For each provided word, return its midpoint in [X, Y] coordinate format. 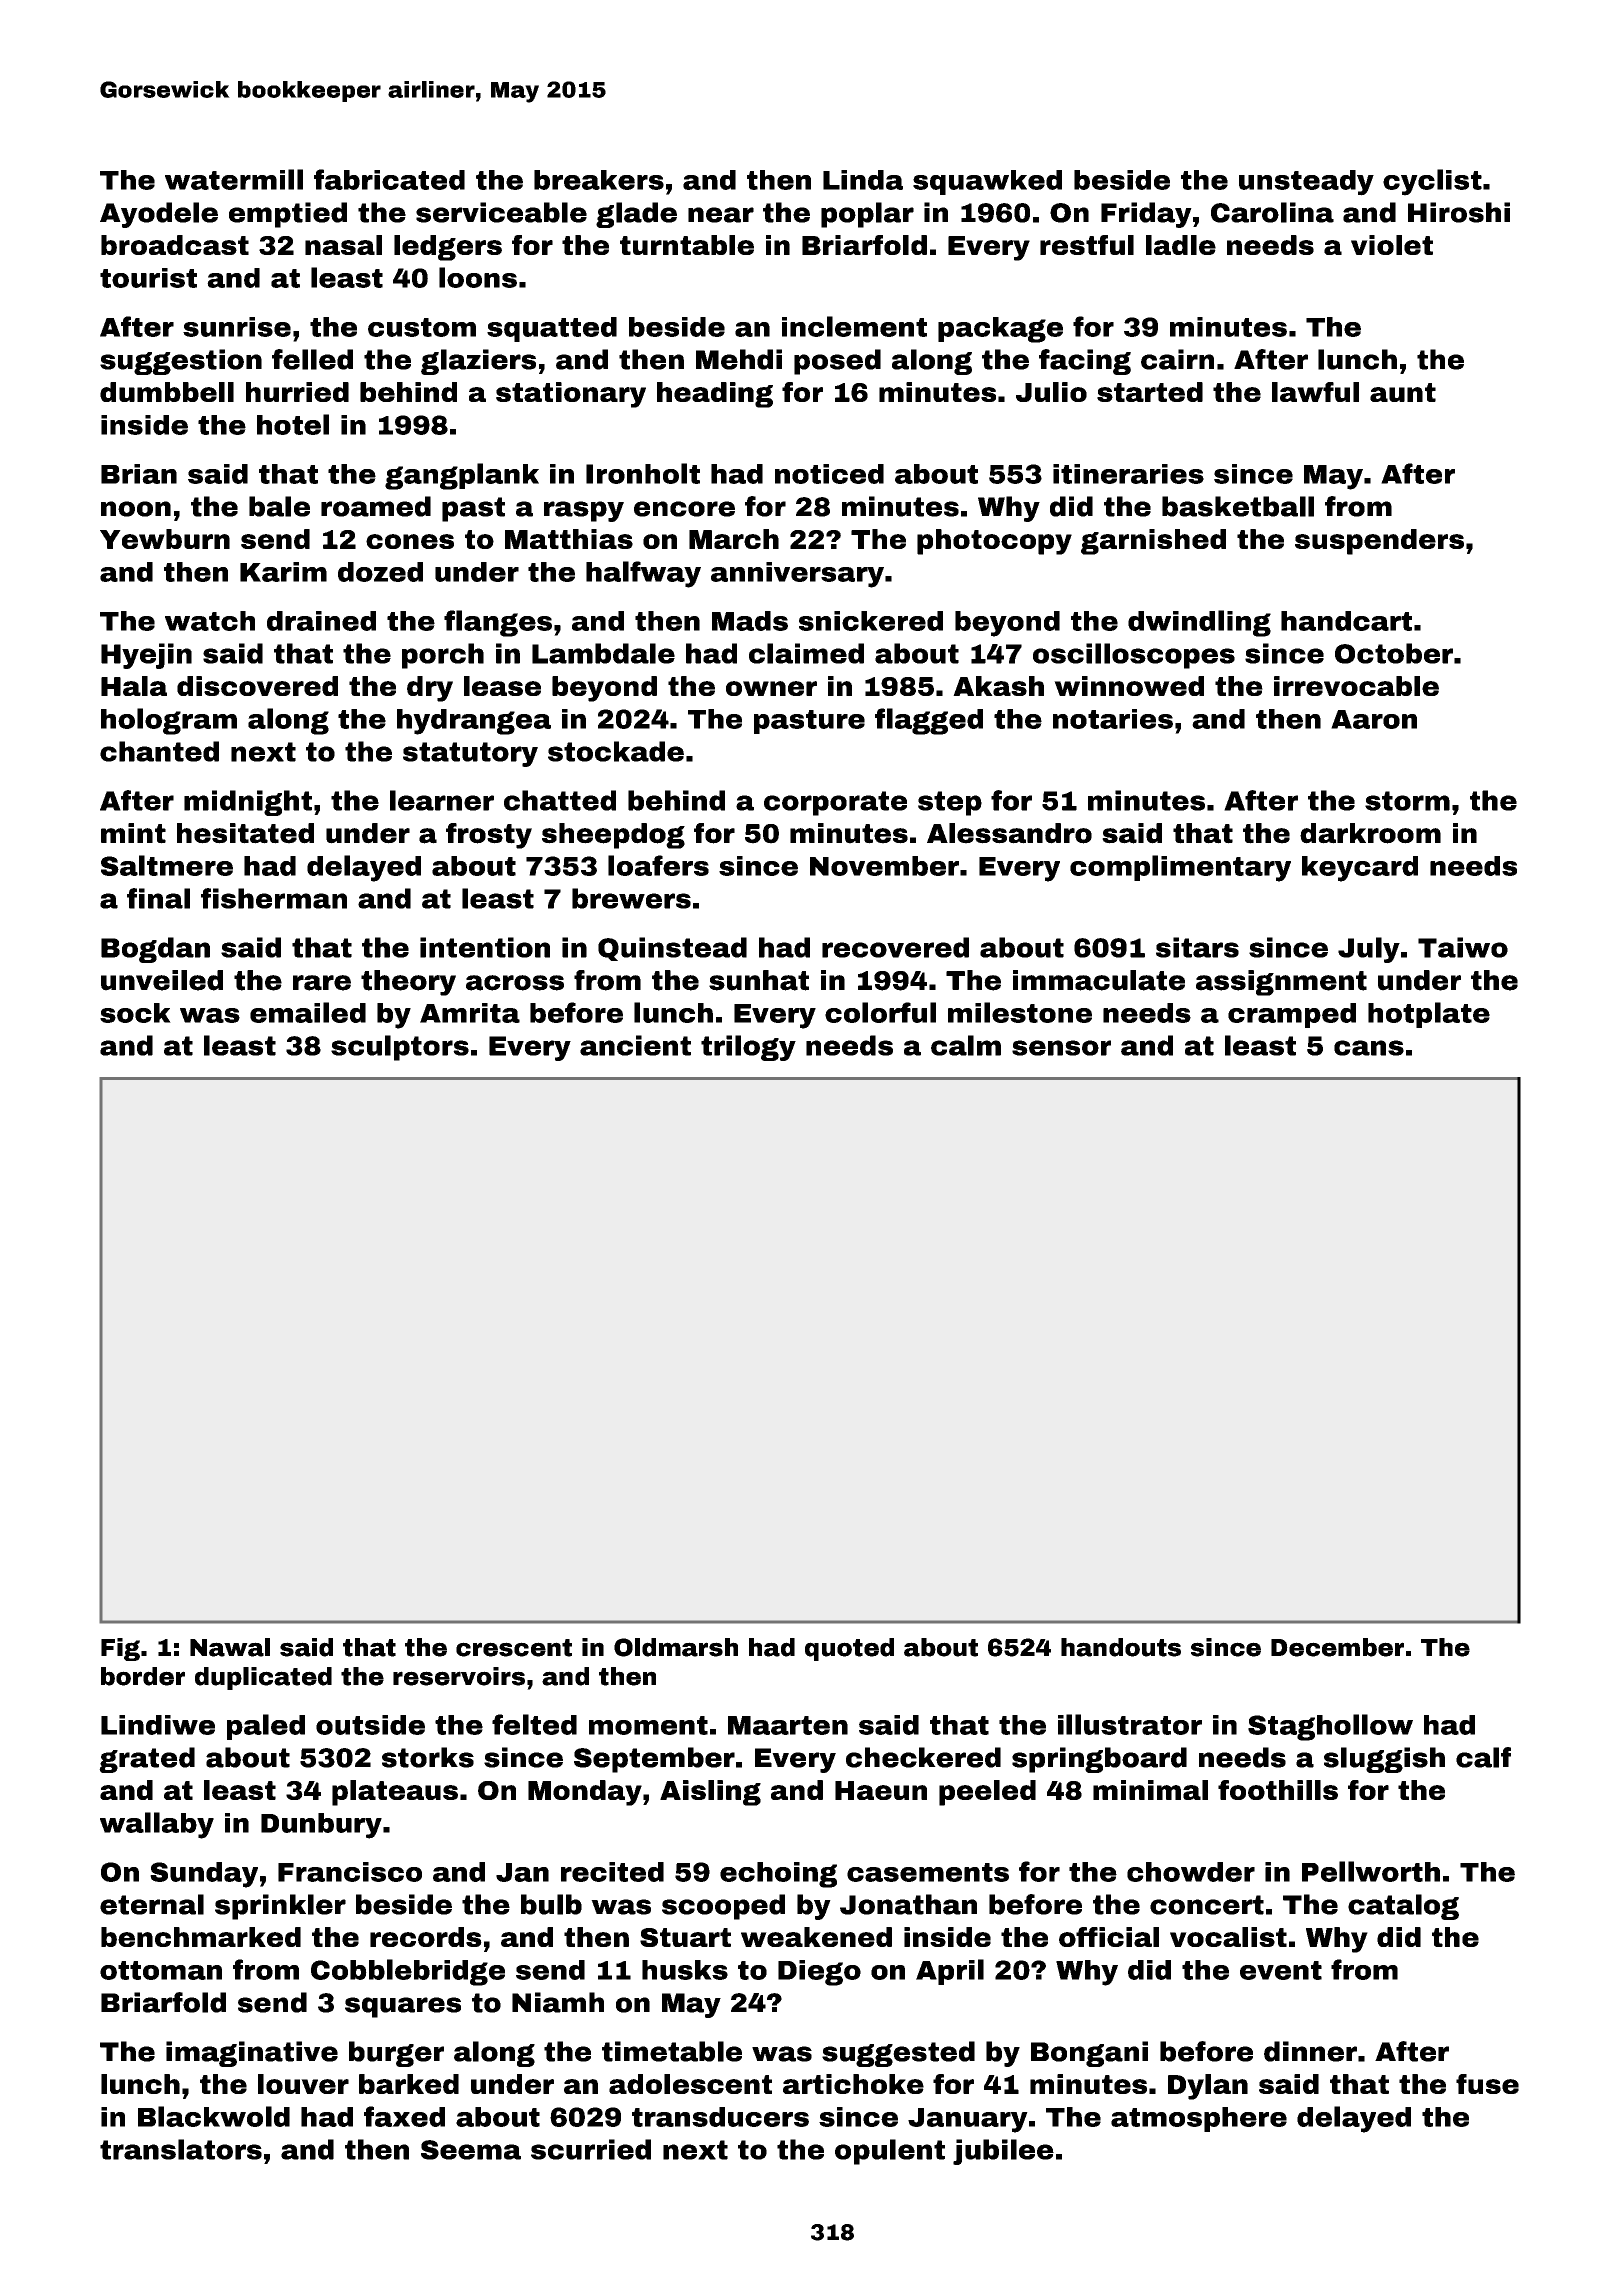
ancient [635, 1045]
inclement [854, 326]
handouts [1121, 1647]
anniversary [797, 575]
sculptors [400, 1048]
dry [430, 689]
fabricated [389, 179]
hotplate [1429, 1015]
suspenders [1379, 542]
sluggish [1384, 1760]
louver [303, 2084]
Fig [120, 1649]
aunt [1403, 392]
